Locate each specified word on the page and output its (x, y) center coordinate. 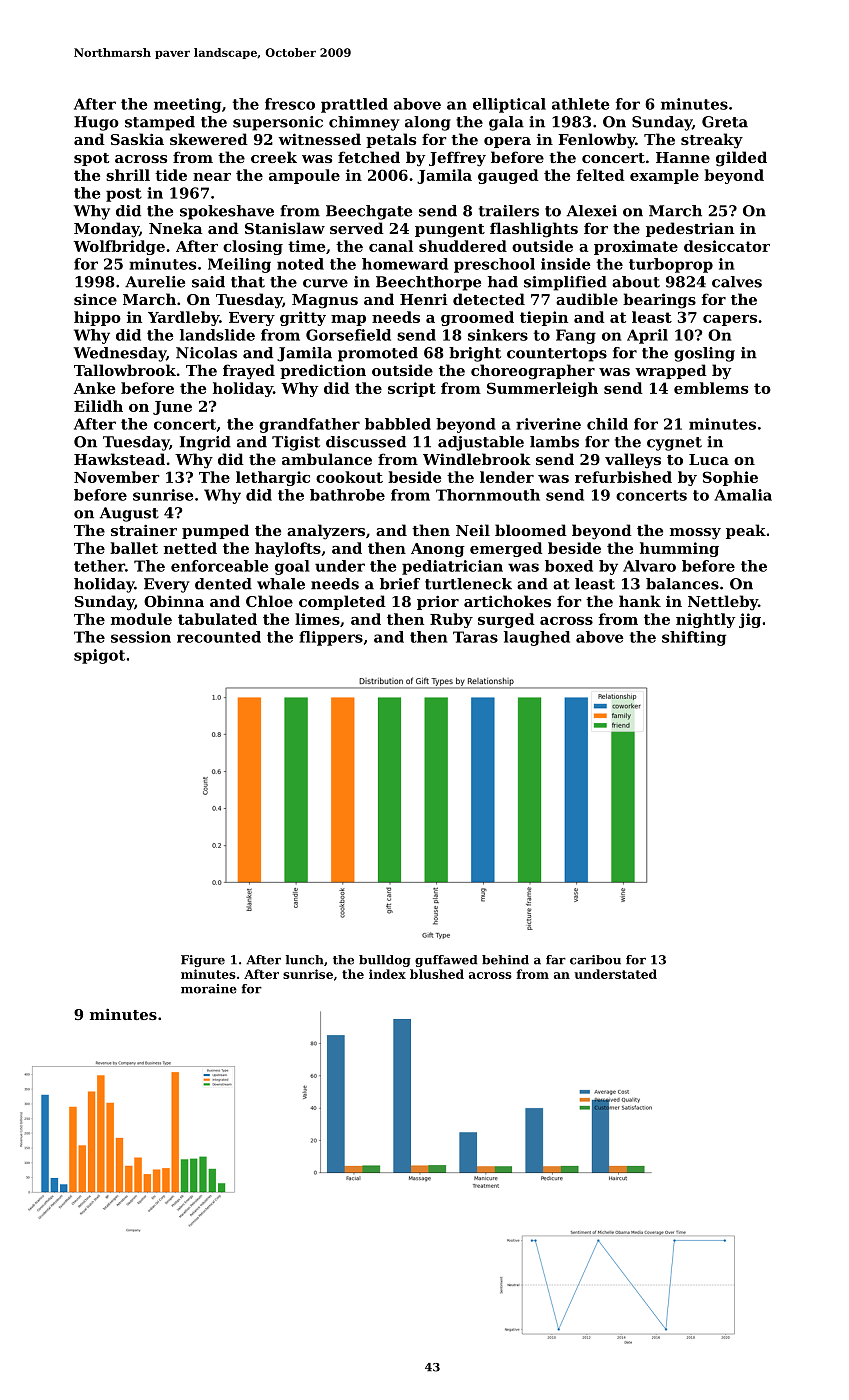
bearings (659, 301)
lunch (305, 960)
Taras (475, 637)
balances (682, 584)
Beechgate (369, 212)
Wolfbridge (119, 247)
